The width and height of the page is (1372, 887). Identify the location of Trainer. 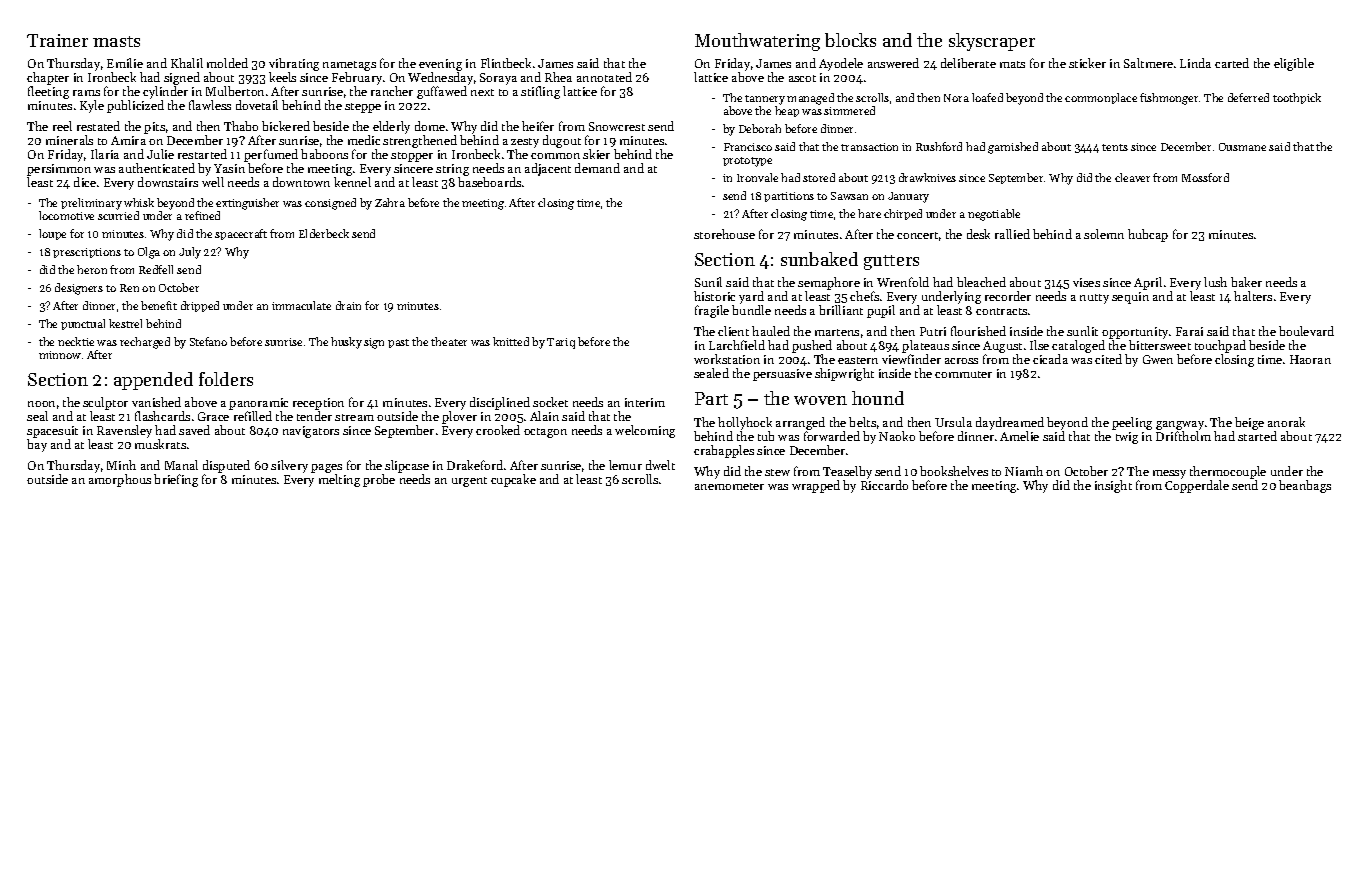
(57, 40).
